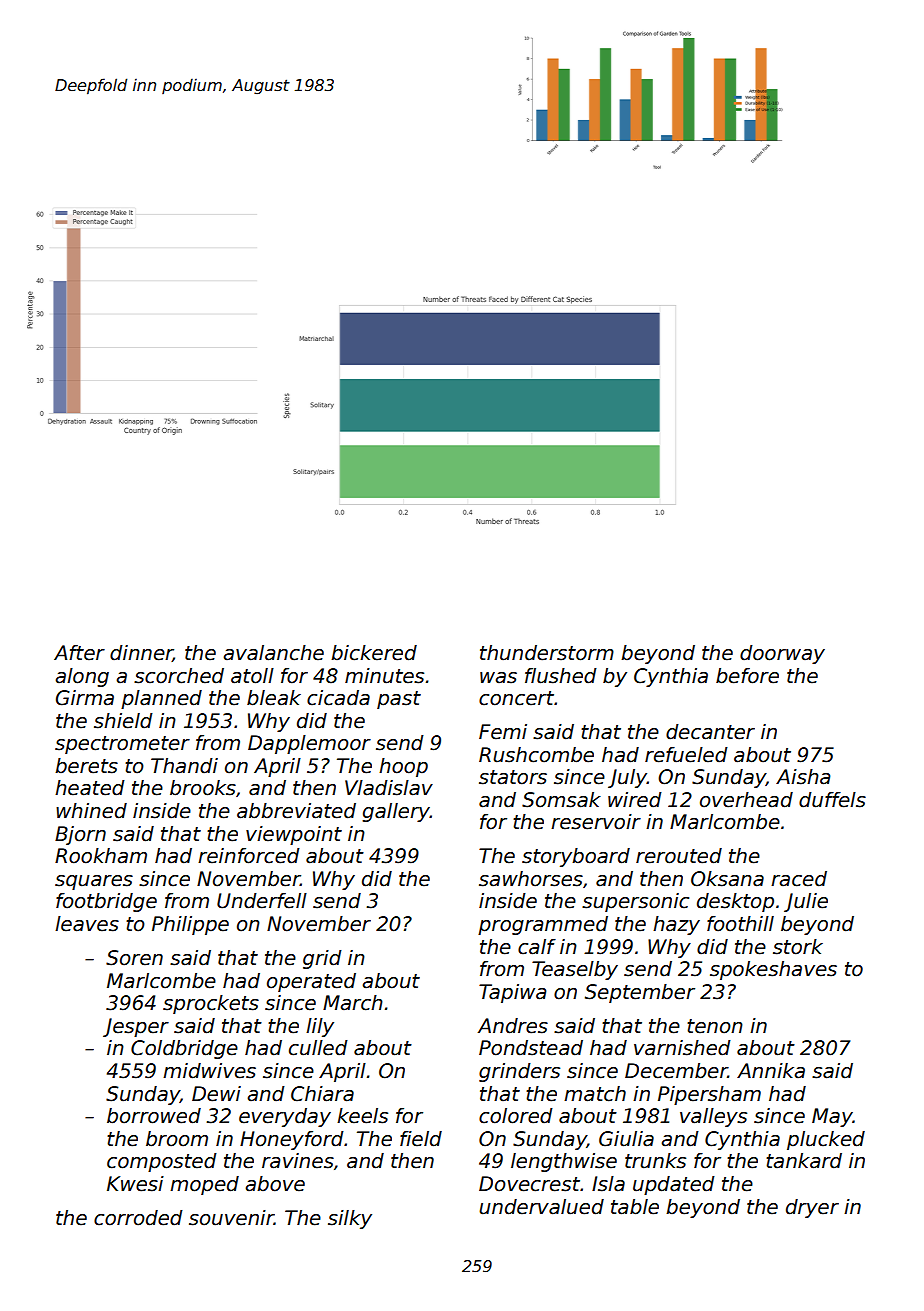  What do you see at coordinates (773, 970) in the document?
I see `spokeshaves` at bounding box center [773, 970].
